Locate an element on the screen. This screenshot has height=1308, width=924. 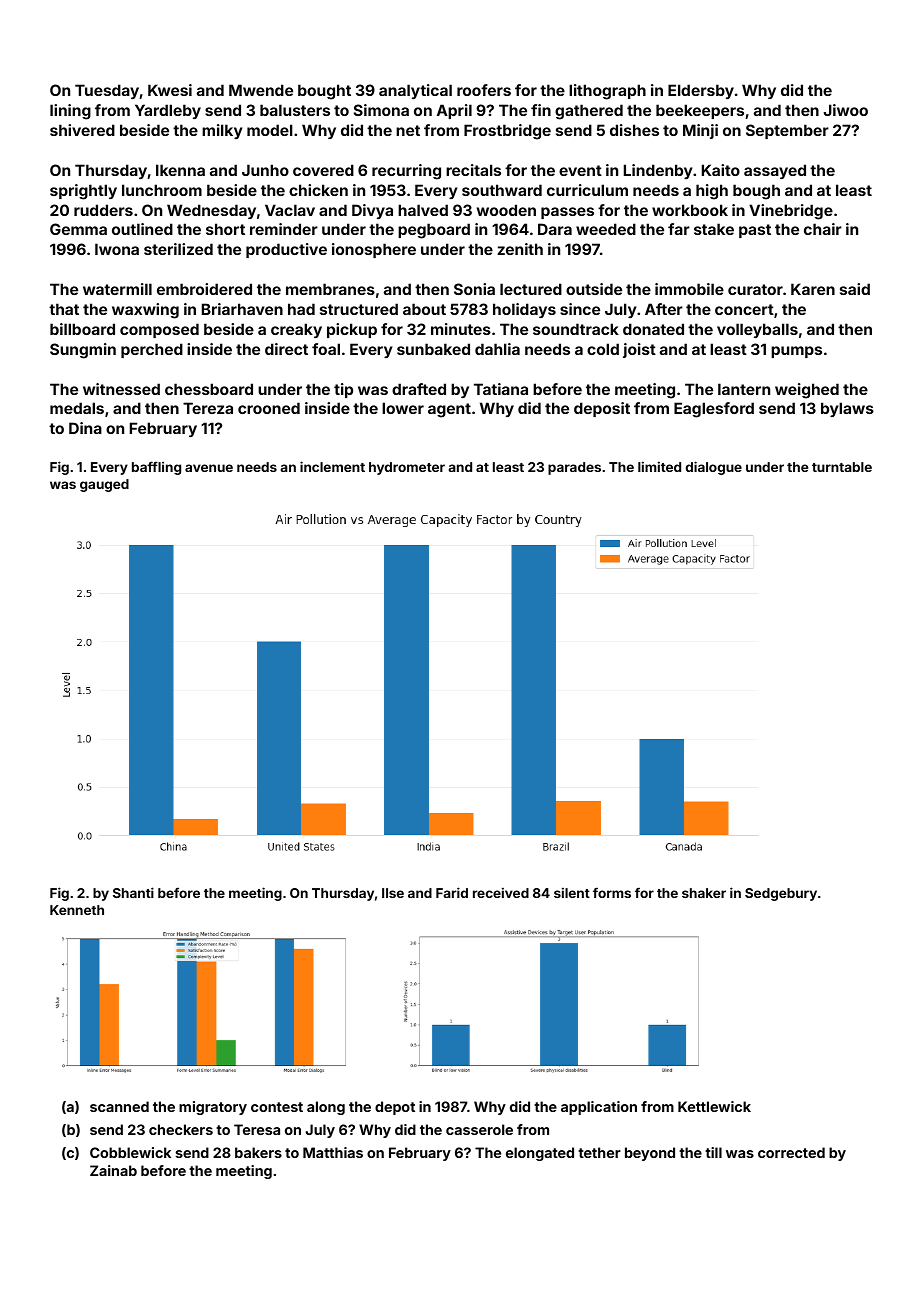
halved is located at coordinates (423, 210).
